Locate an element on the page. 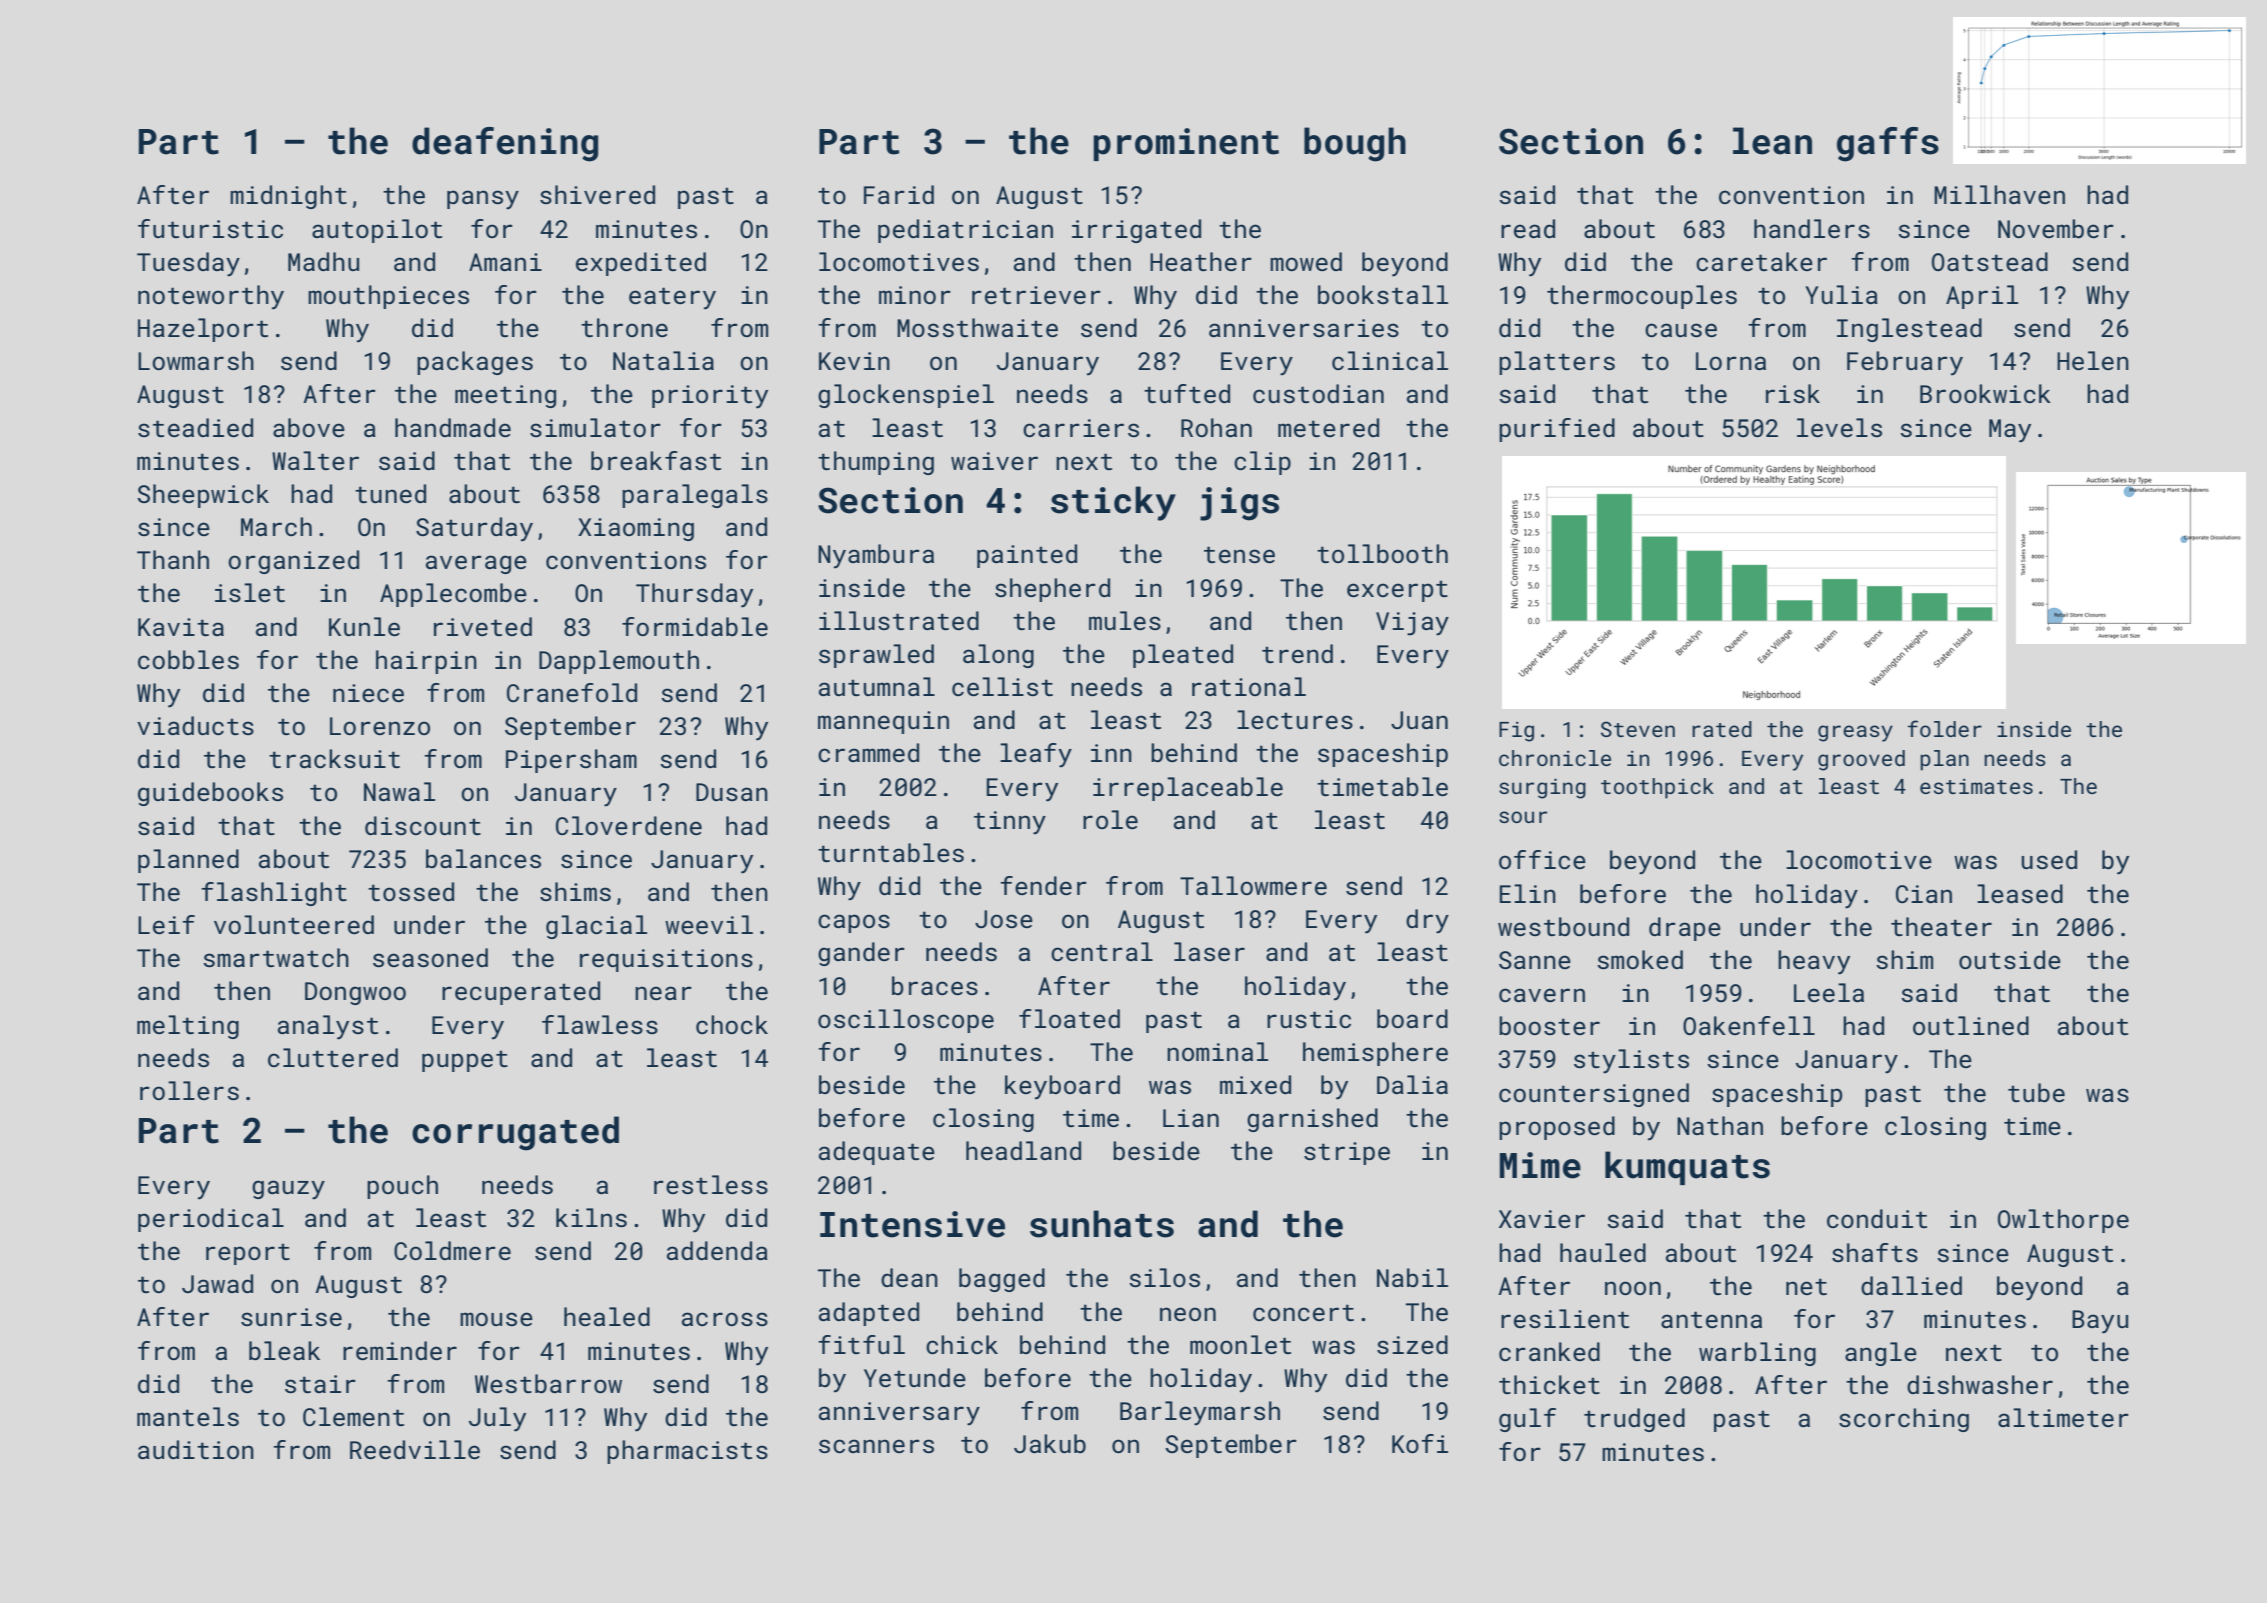 Image resolution: width=2267 pixels, height=1603 pixels. smartwatch is located at coordinates (276, 957).
